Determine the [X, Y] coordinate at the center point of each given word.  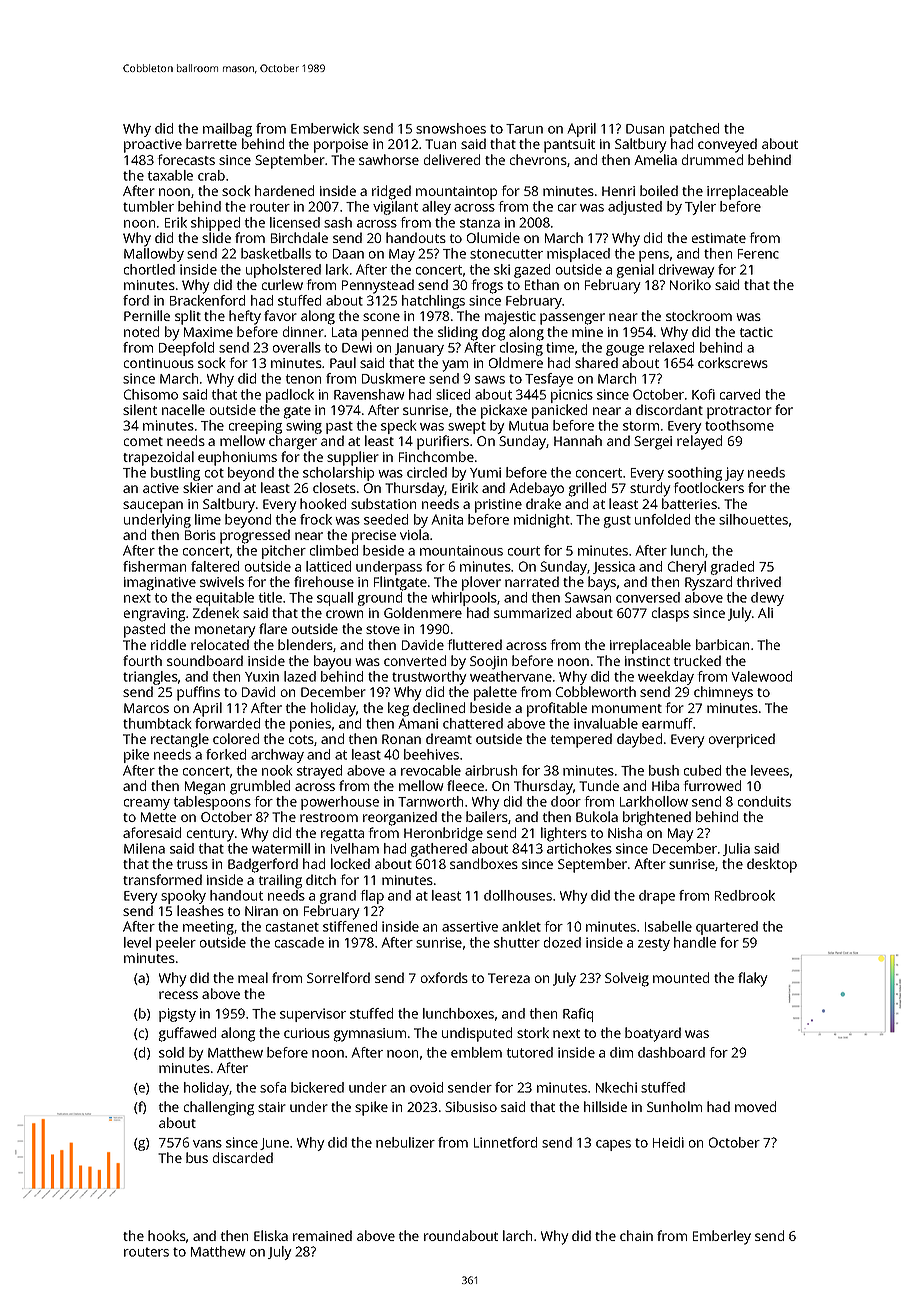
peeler [176, 944]
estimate [719, 238]
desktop [772, 865]
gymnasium [369, 1035]
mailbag [227, 130]
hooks [167, 1235]
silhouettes [753, 519]
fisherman [154, 566]
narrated [532, 581]
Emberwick [325, 128]
